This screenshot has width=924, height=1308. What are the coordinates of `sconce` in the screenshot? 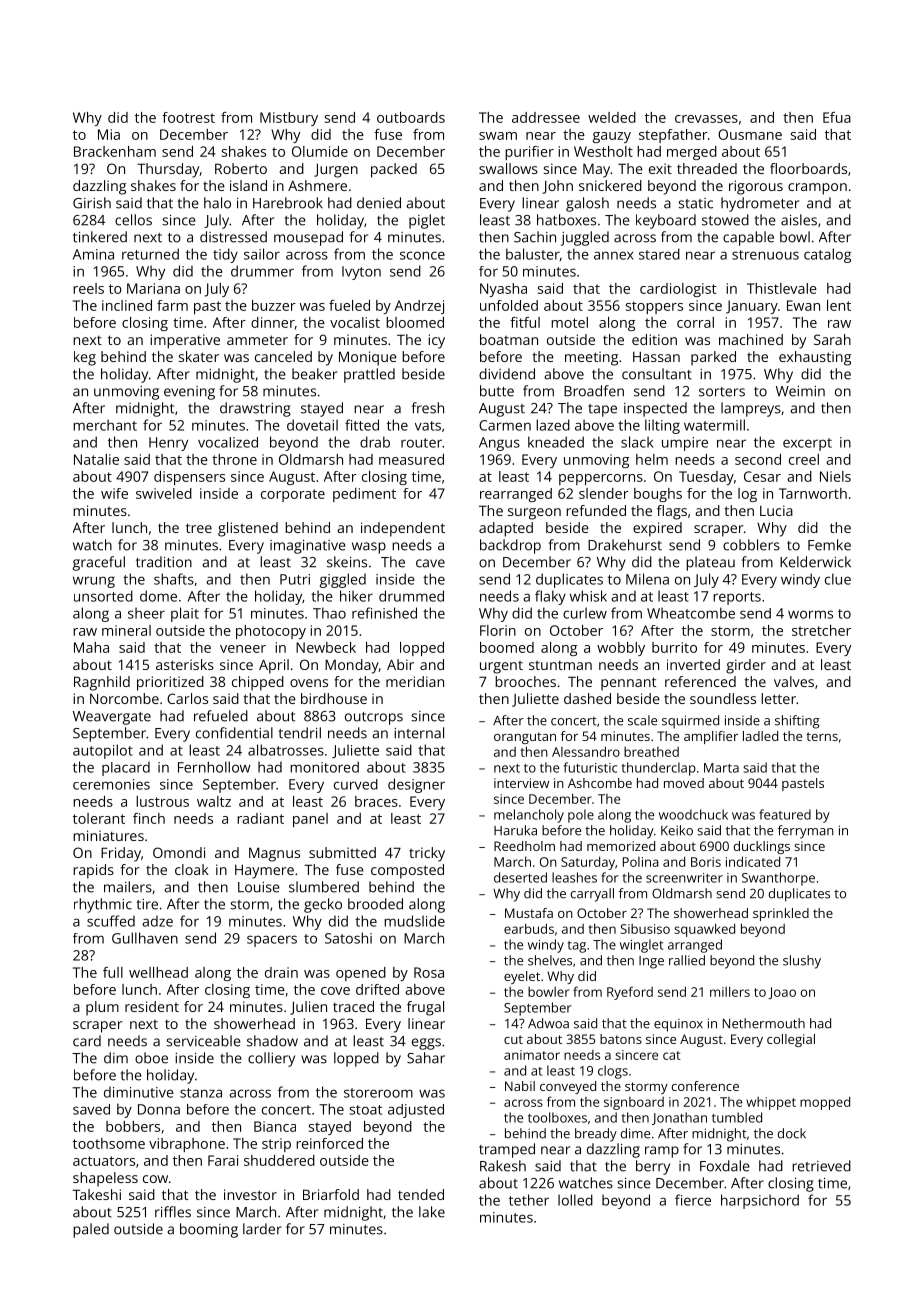 It's located at (422, 255).
